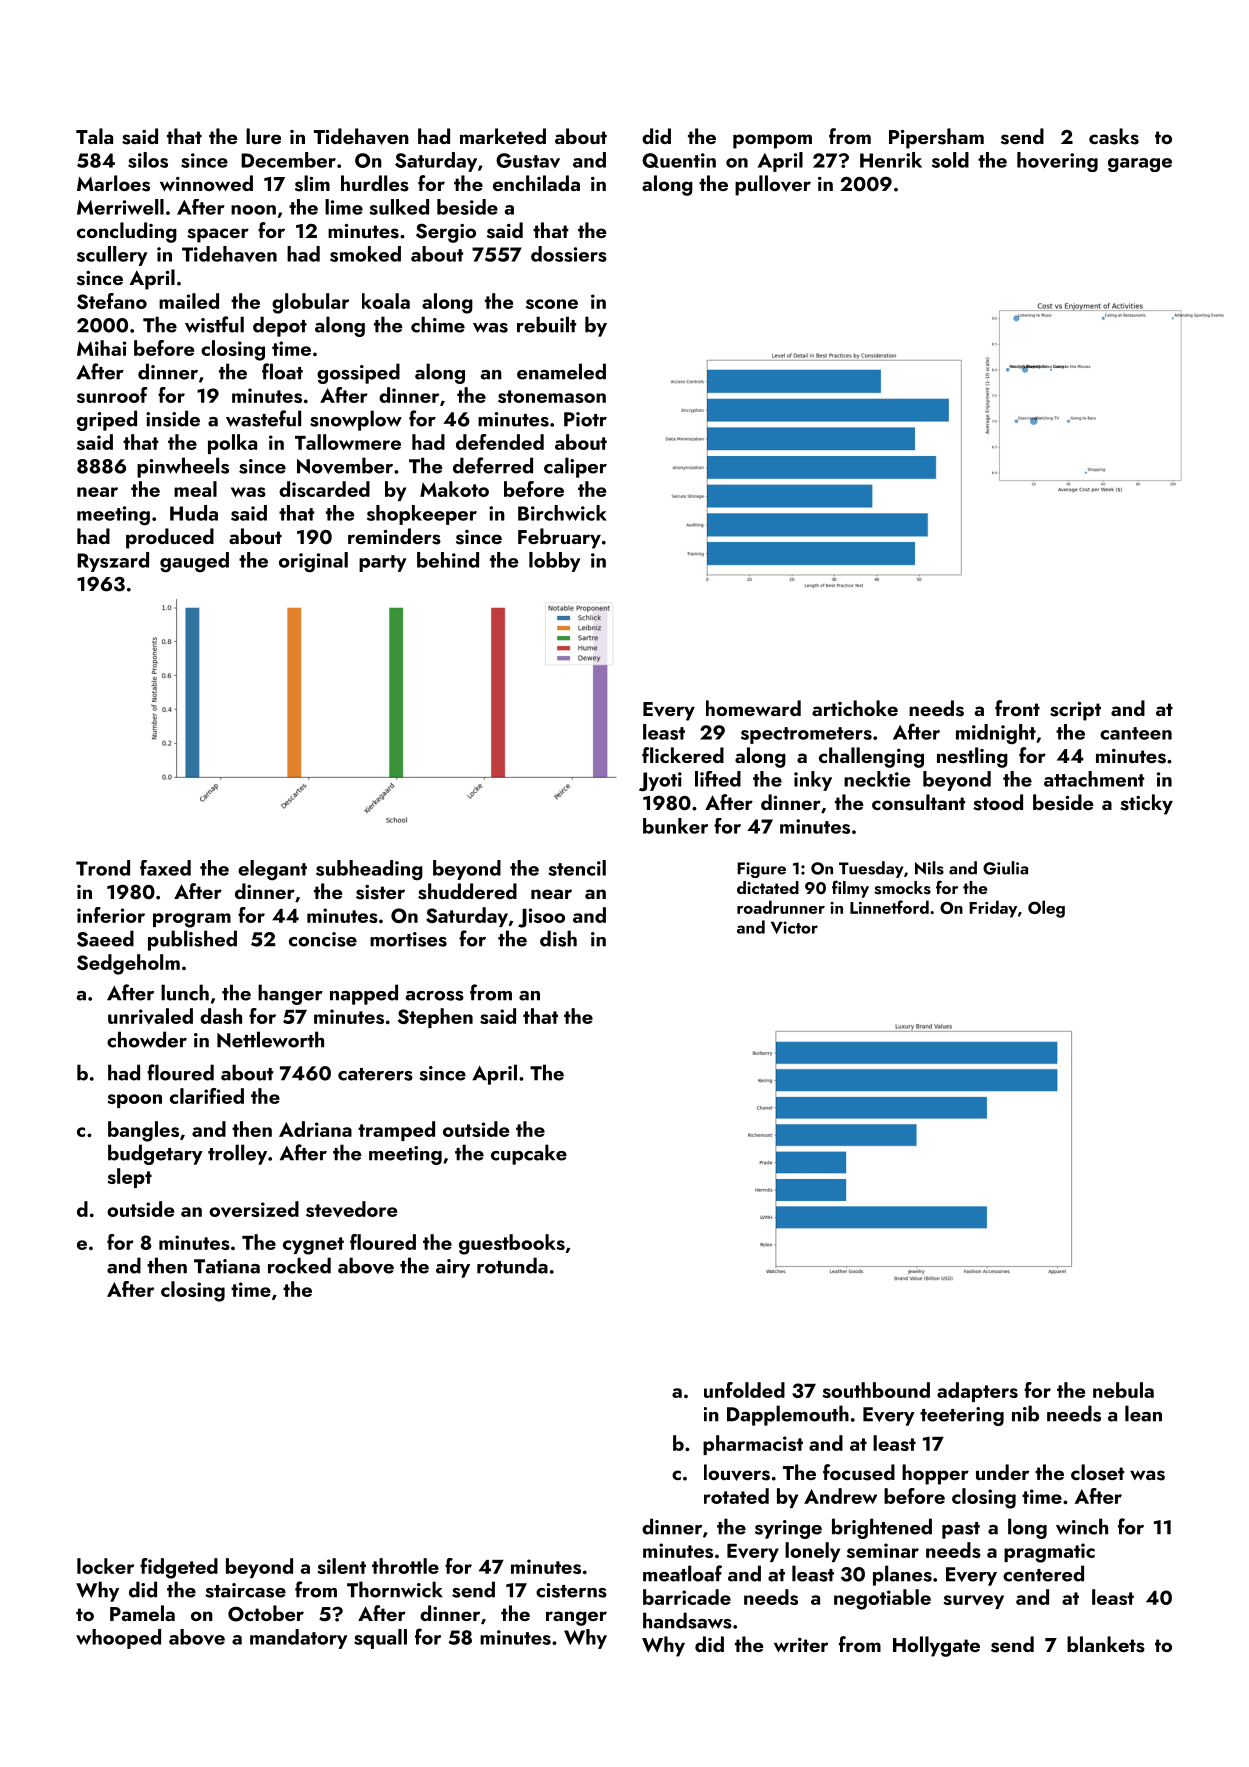 This screenshot has width=1249, height=1767. What do you see at coordinates (189, 301) in the screenshot?
I see `mailed` at bounding box center [189, 301].
